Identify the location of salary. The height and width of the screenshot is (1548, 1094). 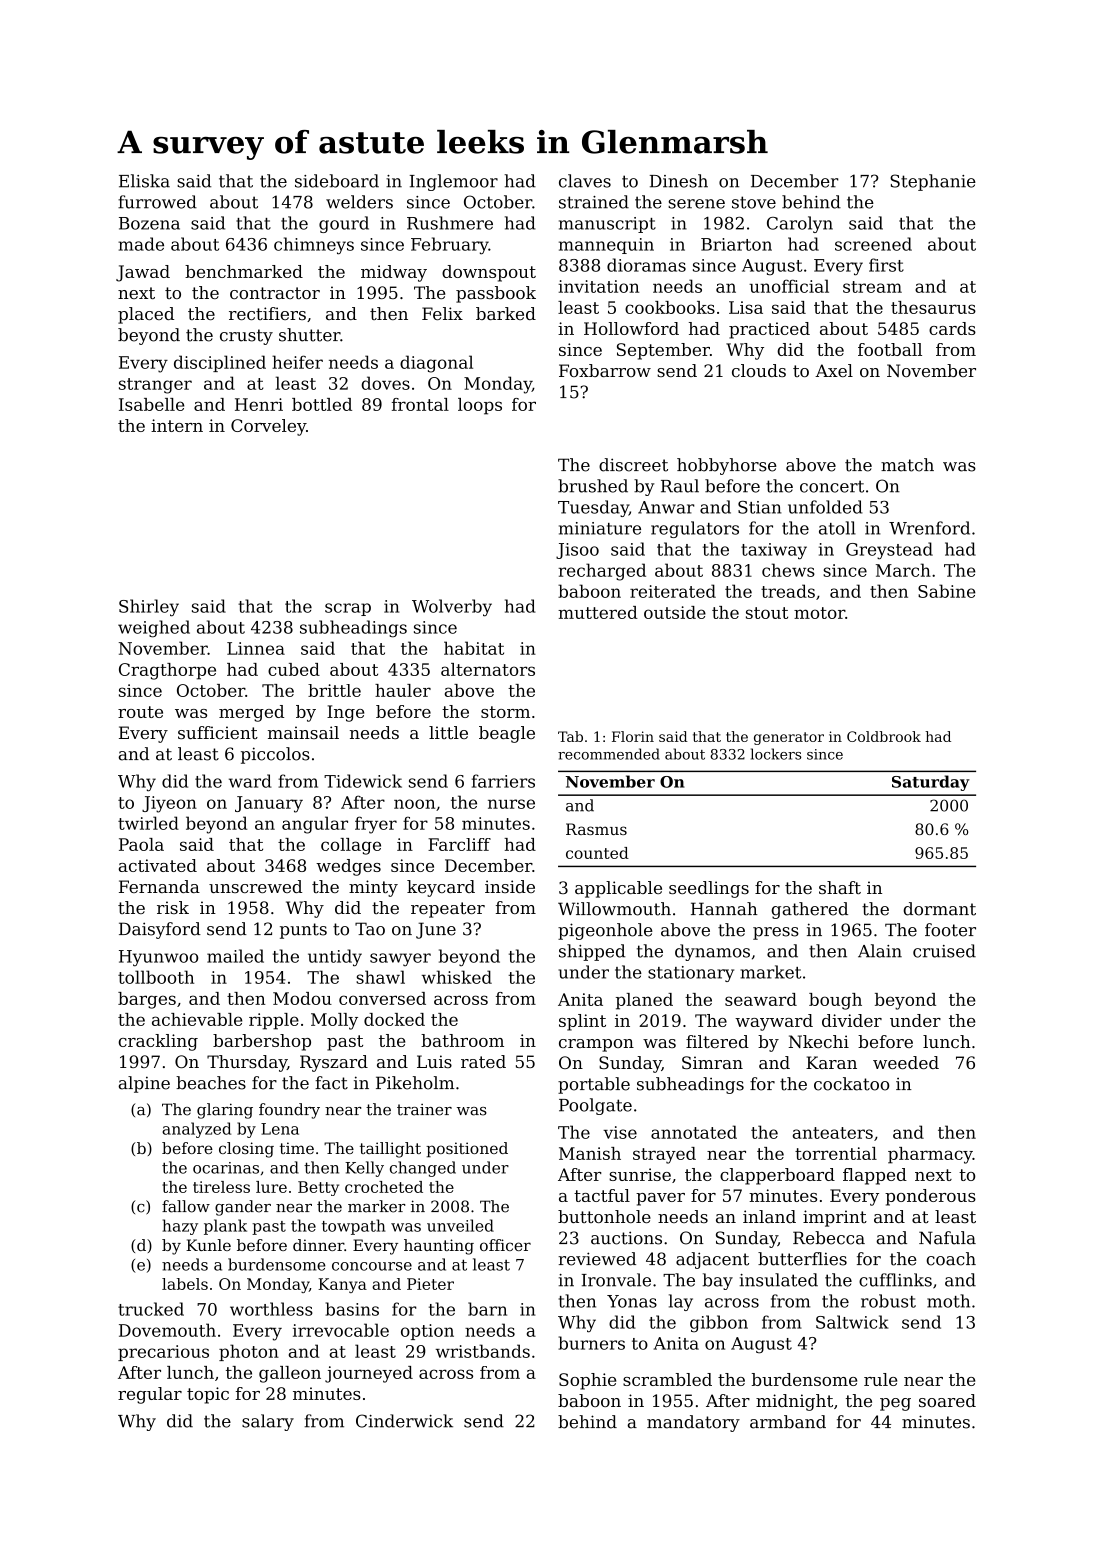
(268, 1422).
